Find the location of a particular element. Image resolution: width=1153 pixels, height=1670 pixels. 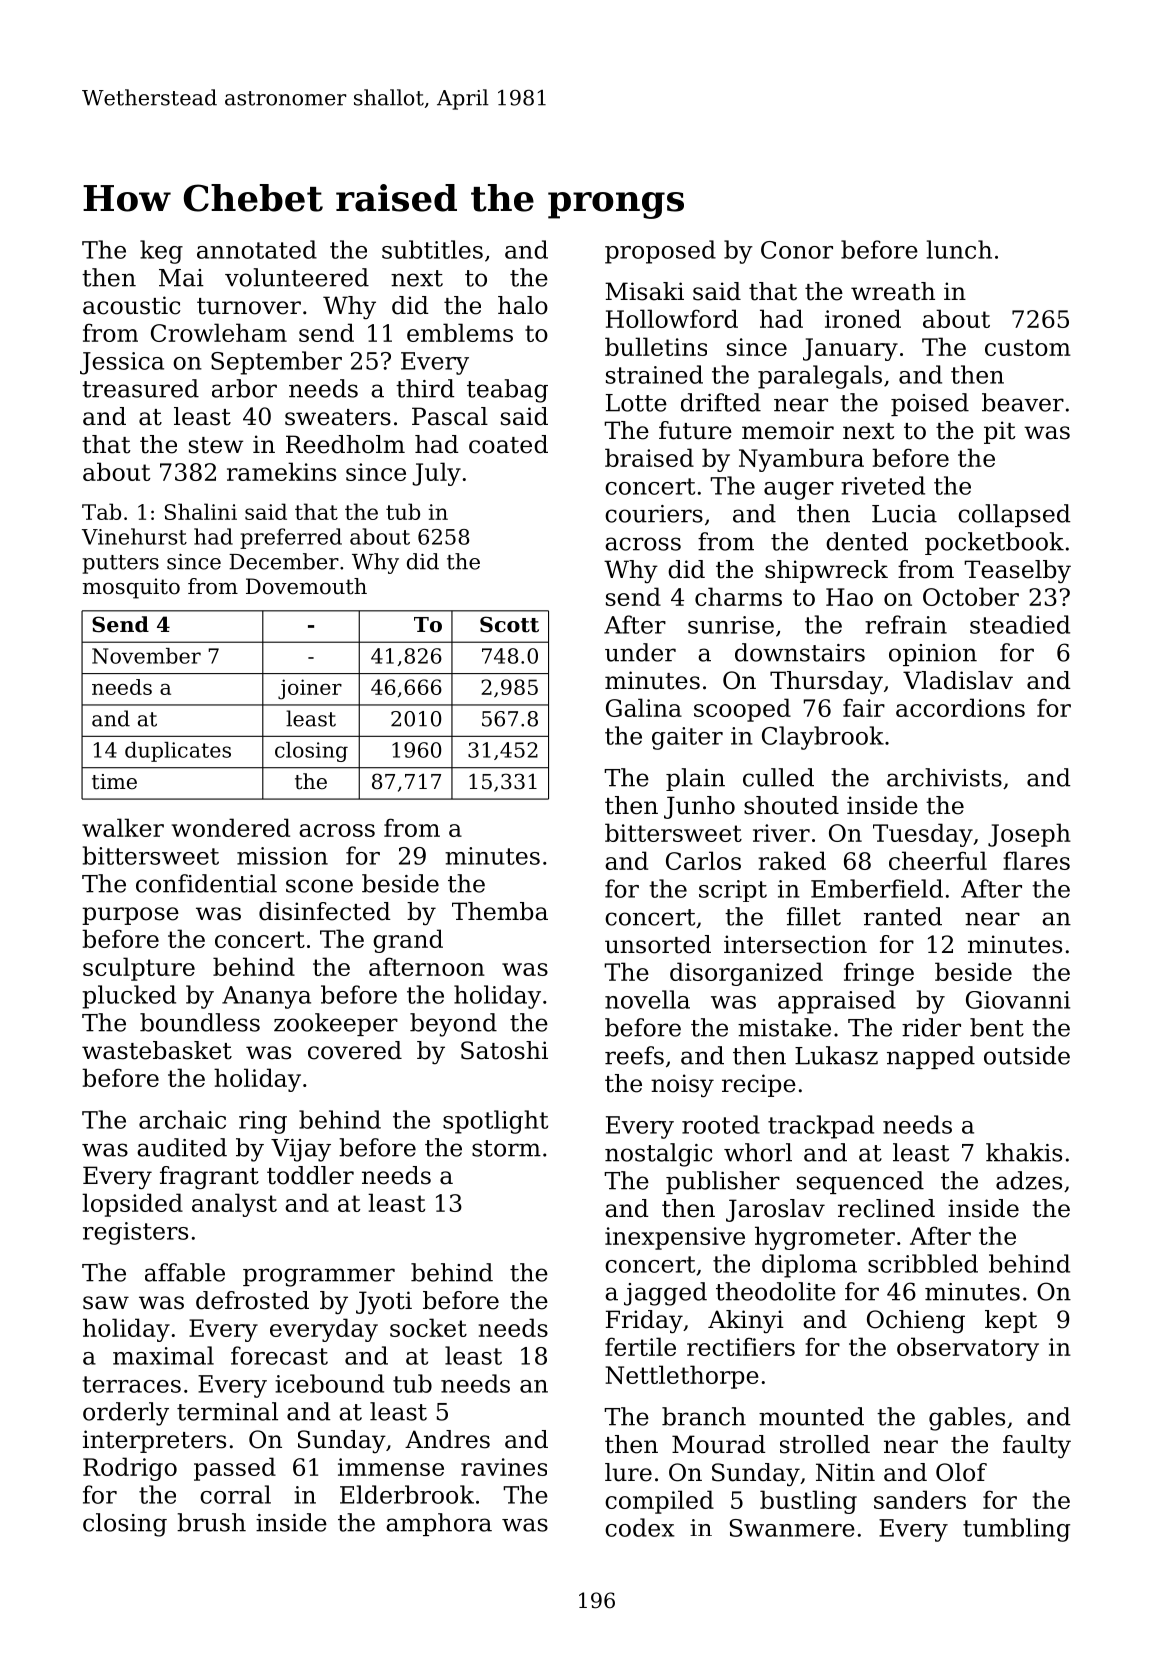

unsorted is located at coordinates (658, 944).
